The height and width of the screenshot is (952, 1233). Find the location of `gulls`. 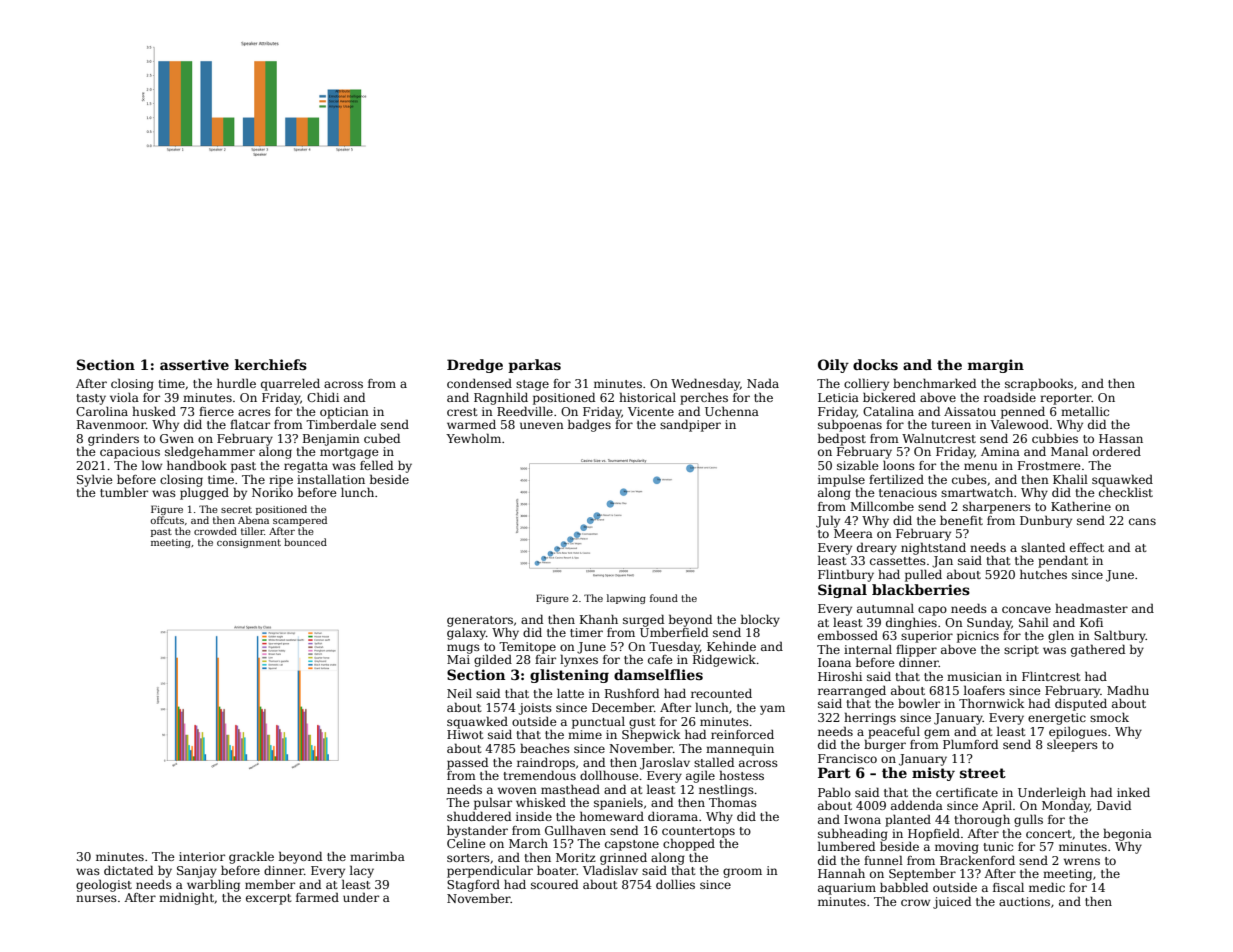

gulls is located at coordinates (1028, 820).
